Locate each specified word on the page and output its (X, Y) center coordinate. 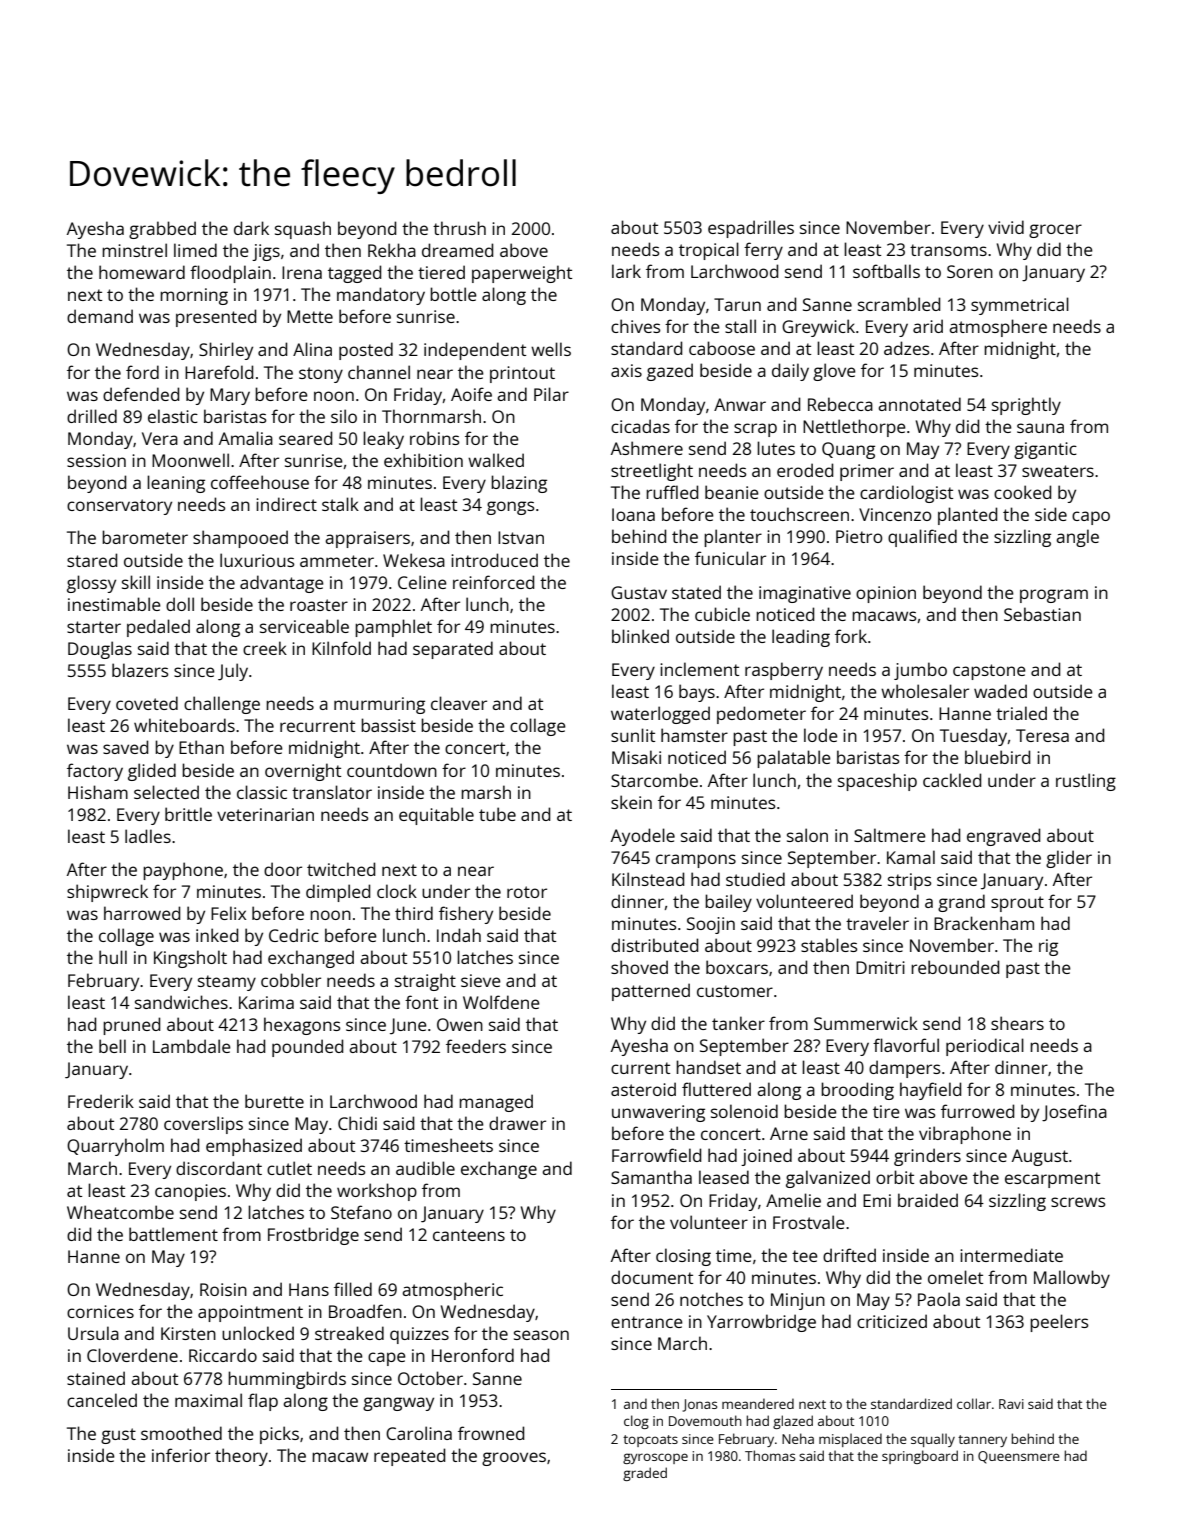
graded (645, 1474)
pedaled (158, 628)
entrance (647, 1322)
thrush (459, 228)
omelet (955, 1277)
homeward (142, 272)
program (1054, 596)
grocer (1055, 231)
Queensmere (1019, 1457)
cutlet (289, 1168)
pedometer (761, 715)
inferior (181, 1455)
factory (95, 772)
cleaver (459, 703)
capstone (989, 672)
